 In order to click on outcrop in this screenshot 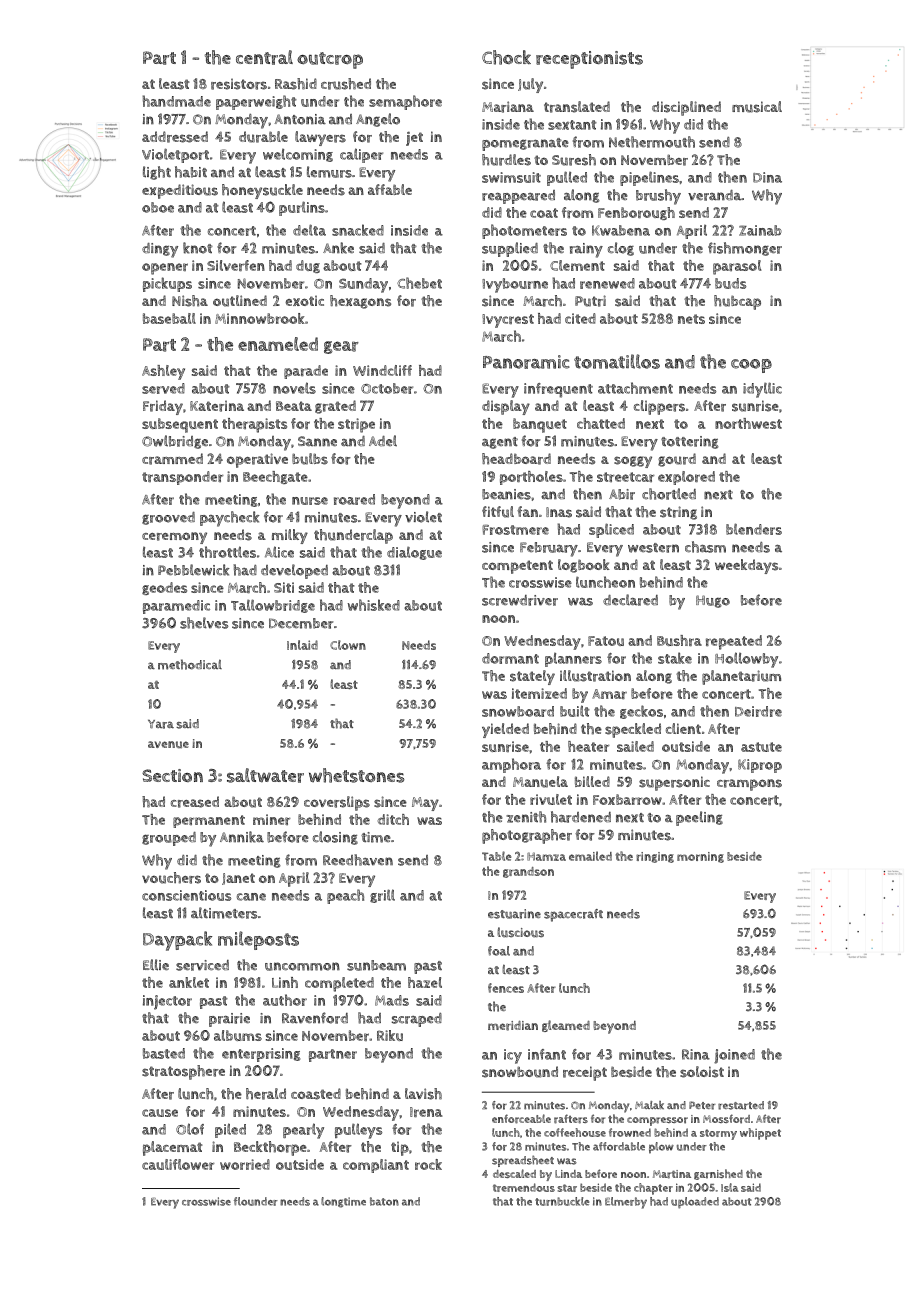, I will do `click(330, 60)`.
